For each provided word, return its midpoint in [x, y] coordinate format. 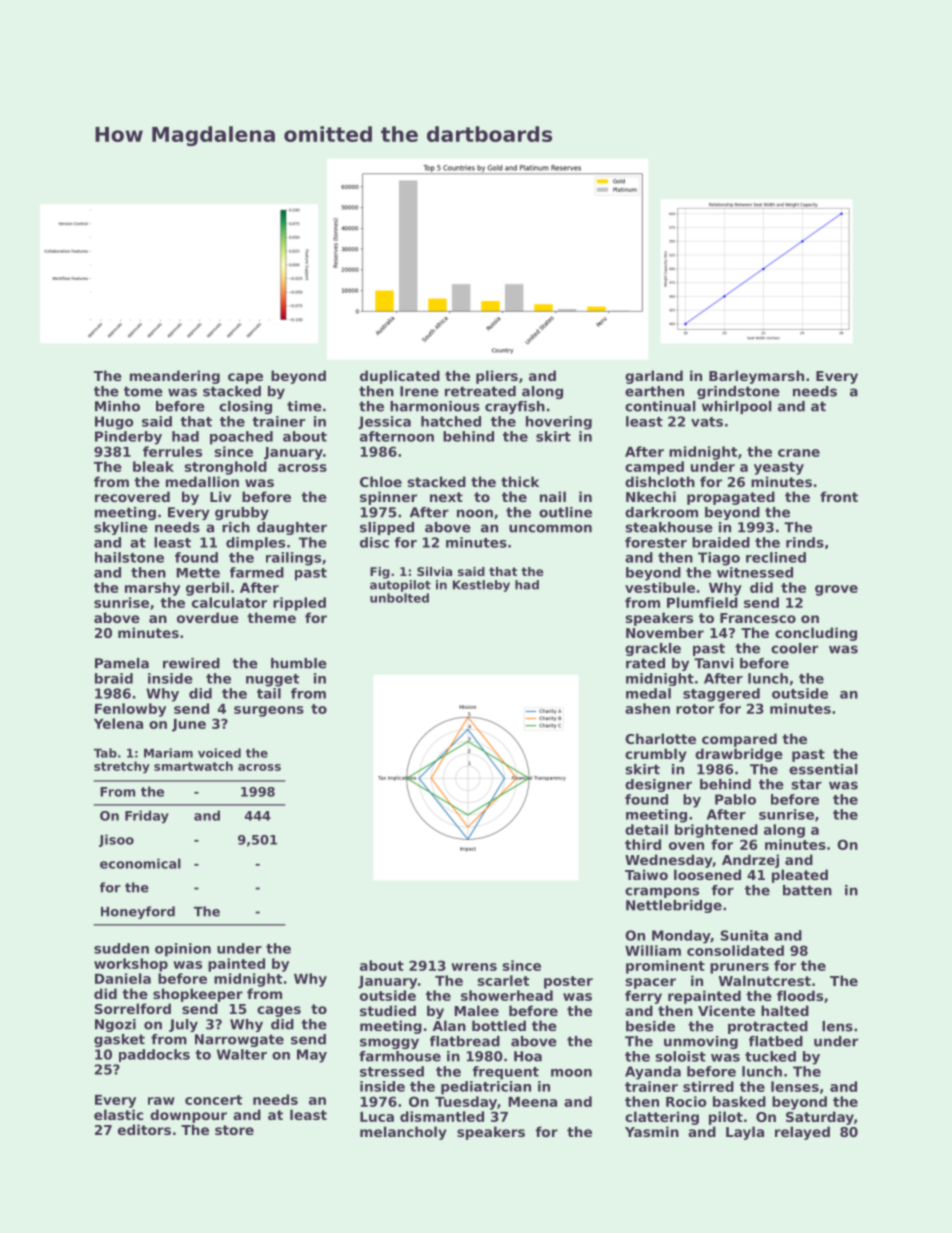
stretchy [122, 767]
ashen [647, 708]
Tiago [719, 559]
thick [520, 481]
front [839, 496]
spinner [388, 498]
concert [213, 1100]
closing [245, 407]
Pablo [735, 799]
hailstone [129, 557]
